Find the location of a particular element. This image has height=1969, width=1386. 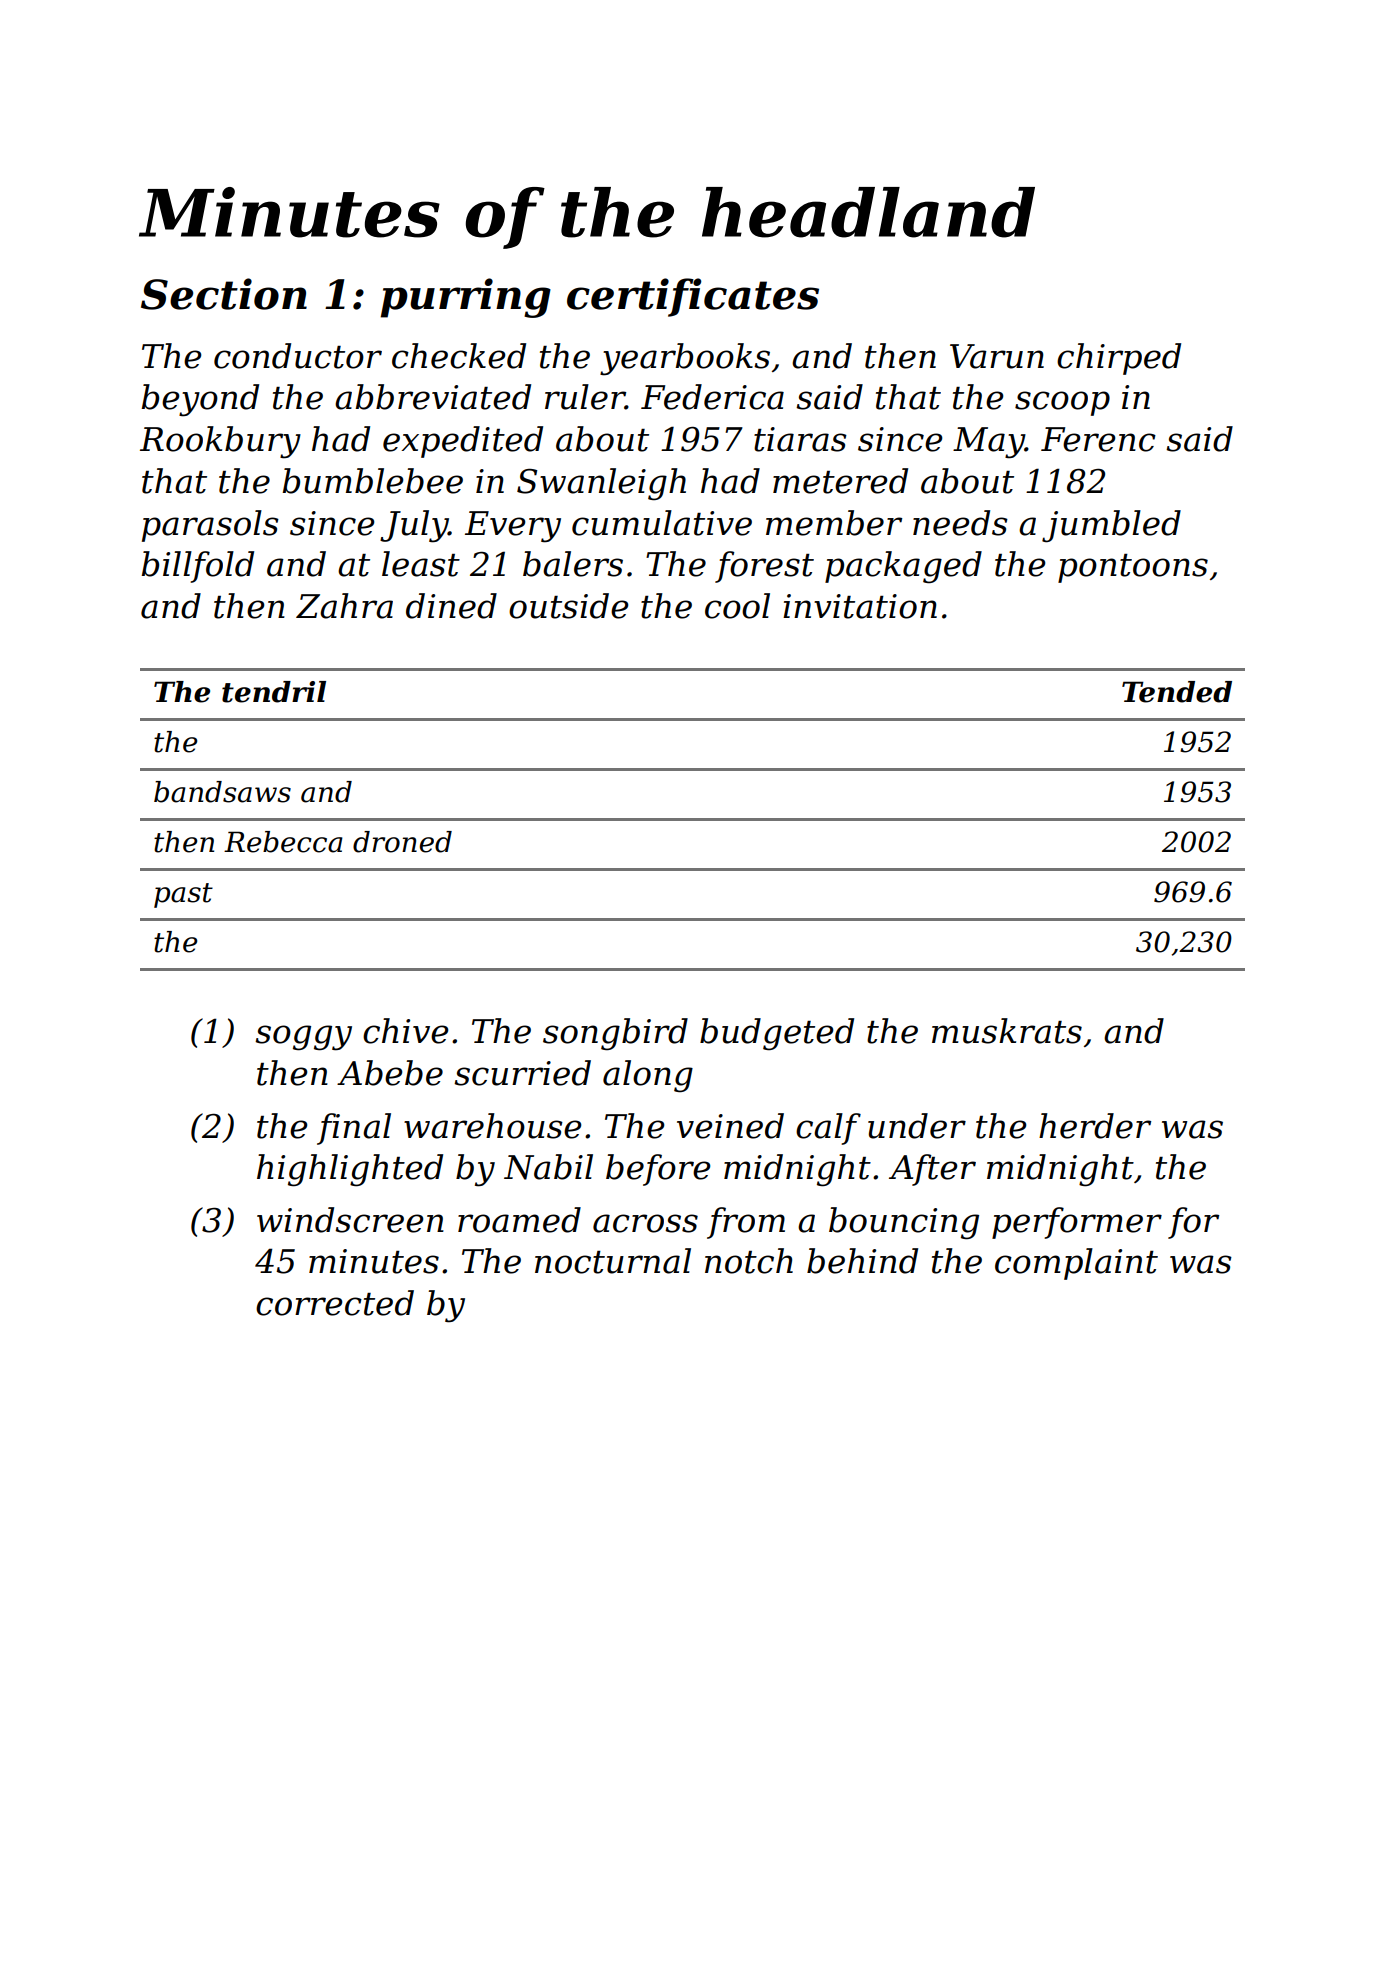

purring is located at coordinates (465, 298).
